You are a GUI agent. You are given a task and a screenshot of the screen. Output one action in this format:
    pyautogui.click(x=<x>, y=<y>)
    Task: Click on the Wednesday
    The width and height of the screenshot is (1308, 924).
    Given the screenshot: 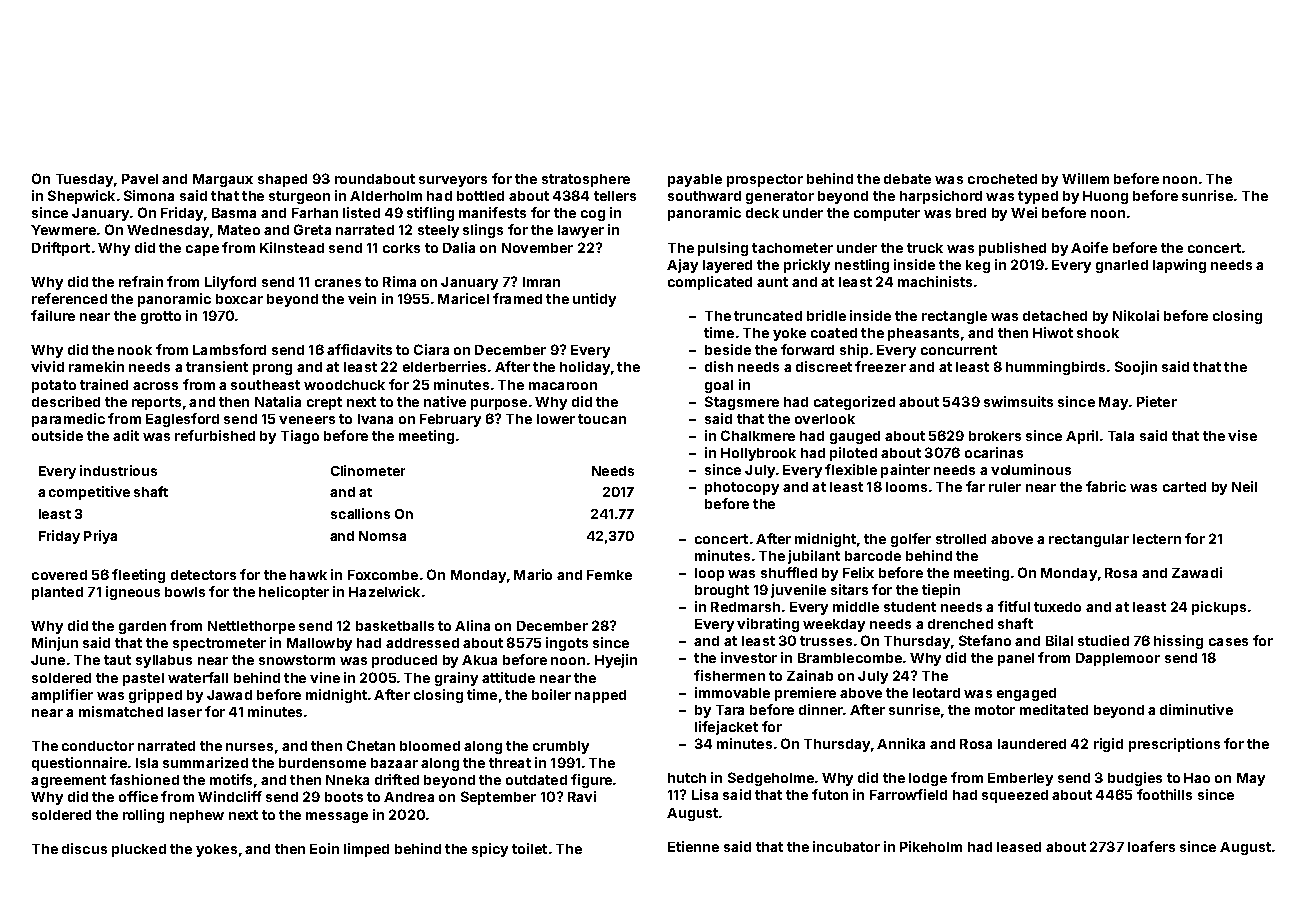 What is the action you would take?
    pyautogui.click(x=168, y=231)
